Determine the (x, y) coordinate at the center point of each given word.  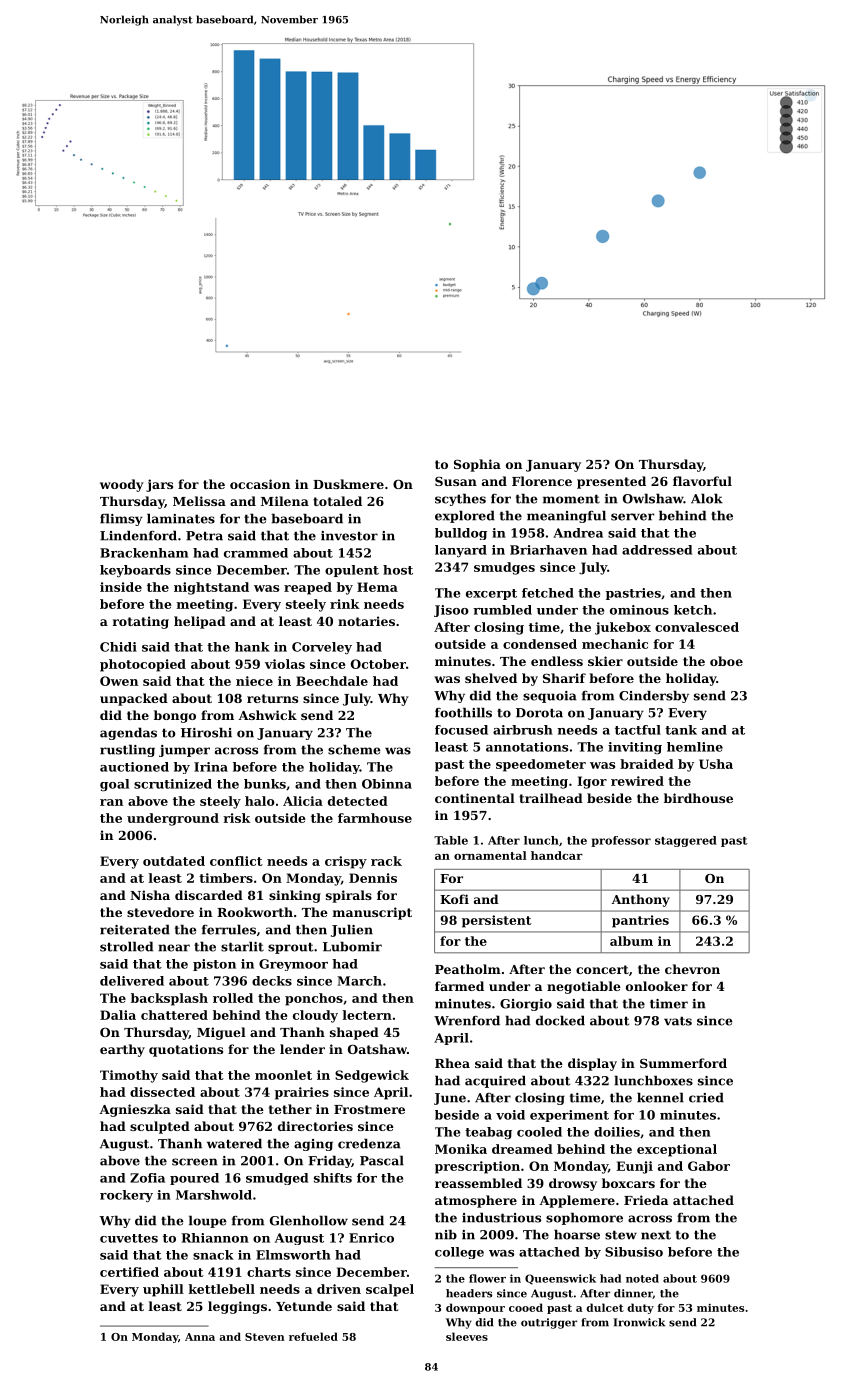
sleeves (467, 1336)
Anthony (640, 900)
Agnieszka (135, 1110)
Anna (200, 1337)
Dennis (373, 878)
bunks (265, 784)
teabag (488, 1133)
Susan (456, 481)
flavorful (702, 481)
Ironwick (639, 1322)
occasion (260, 484)
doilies (617, 1132)
